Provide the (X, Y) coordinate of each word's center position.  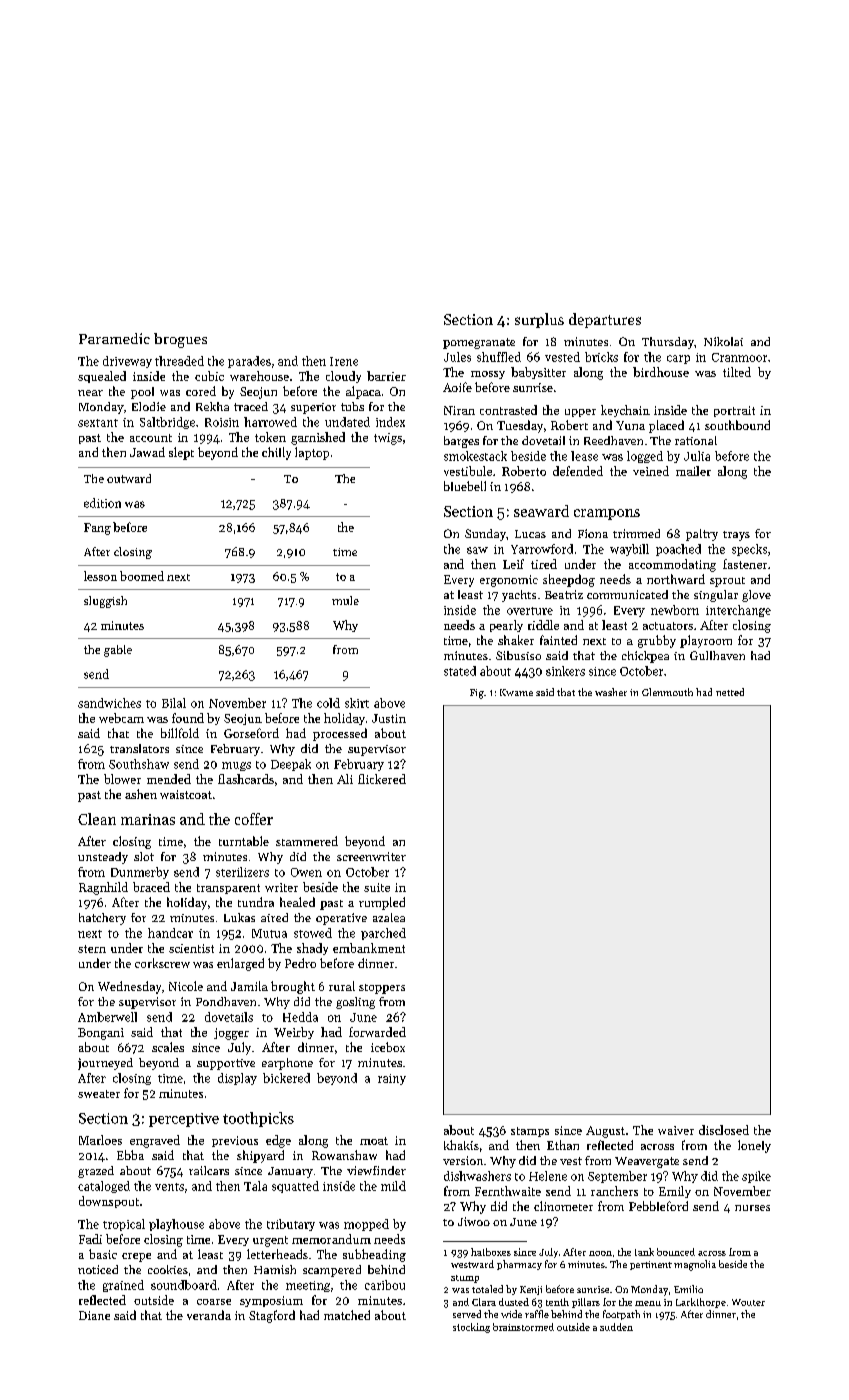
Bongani (101, 1034)
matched (347, 1315)
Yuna (630, 425)
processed (340, 734)
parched (383, 934)
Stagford (272, 1316)
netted (730, 692)
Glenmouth (667, 692)
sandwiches (109, 703)
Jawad (147, 452)
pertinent (651, 1265)
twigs (388, 439)
